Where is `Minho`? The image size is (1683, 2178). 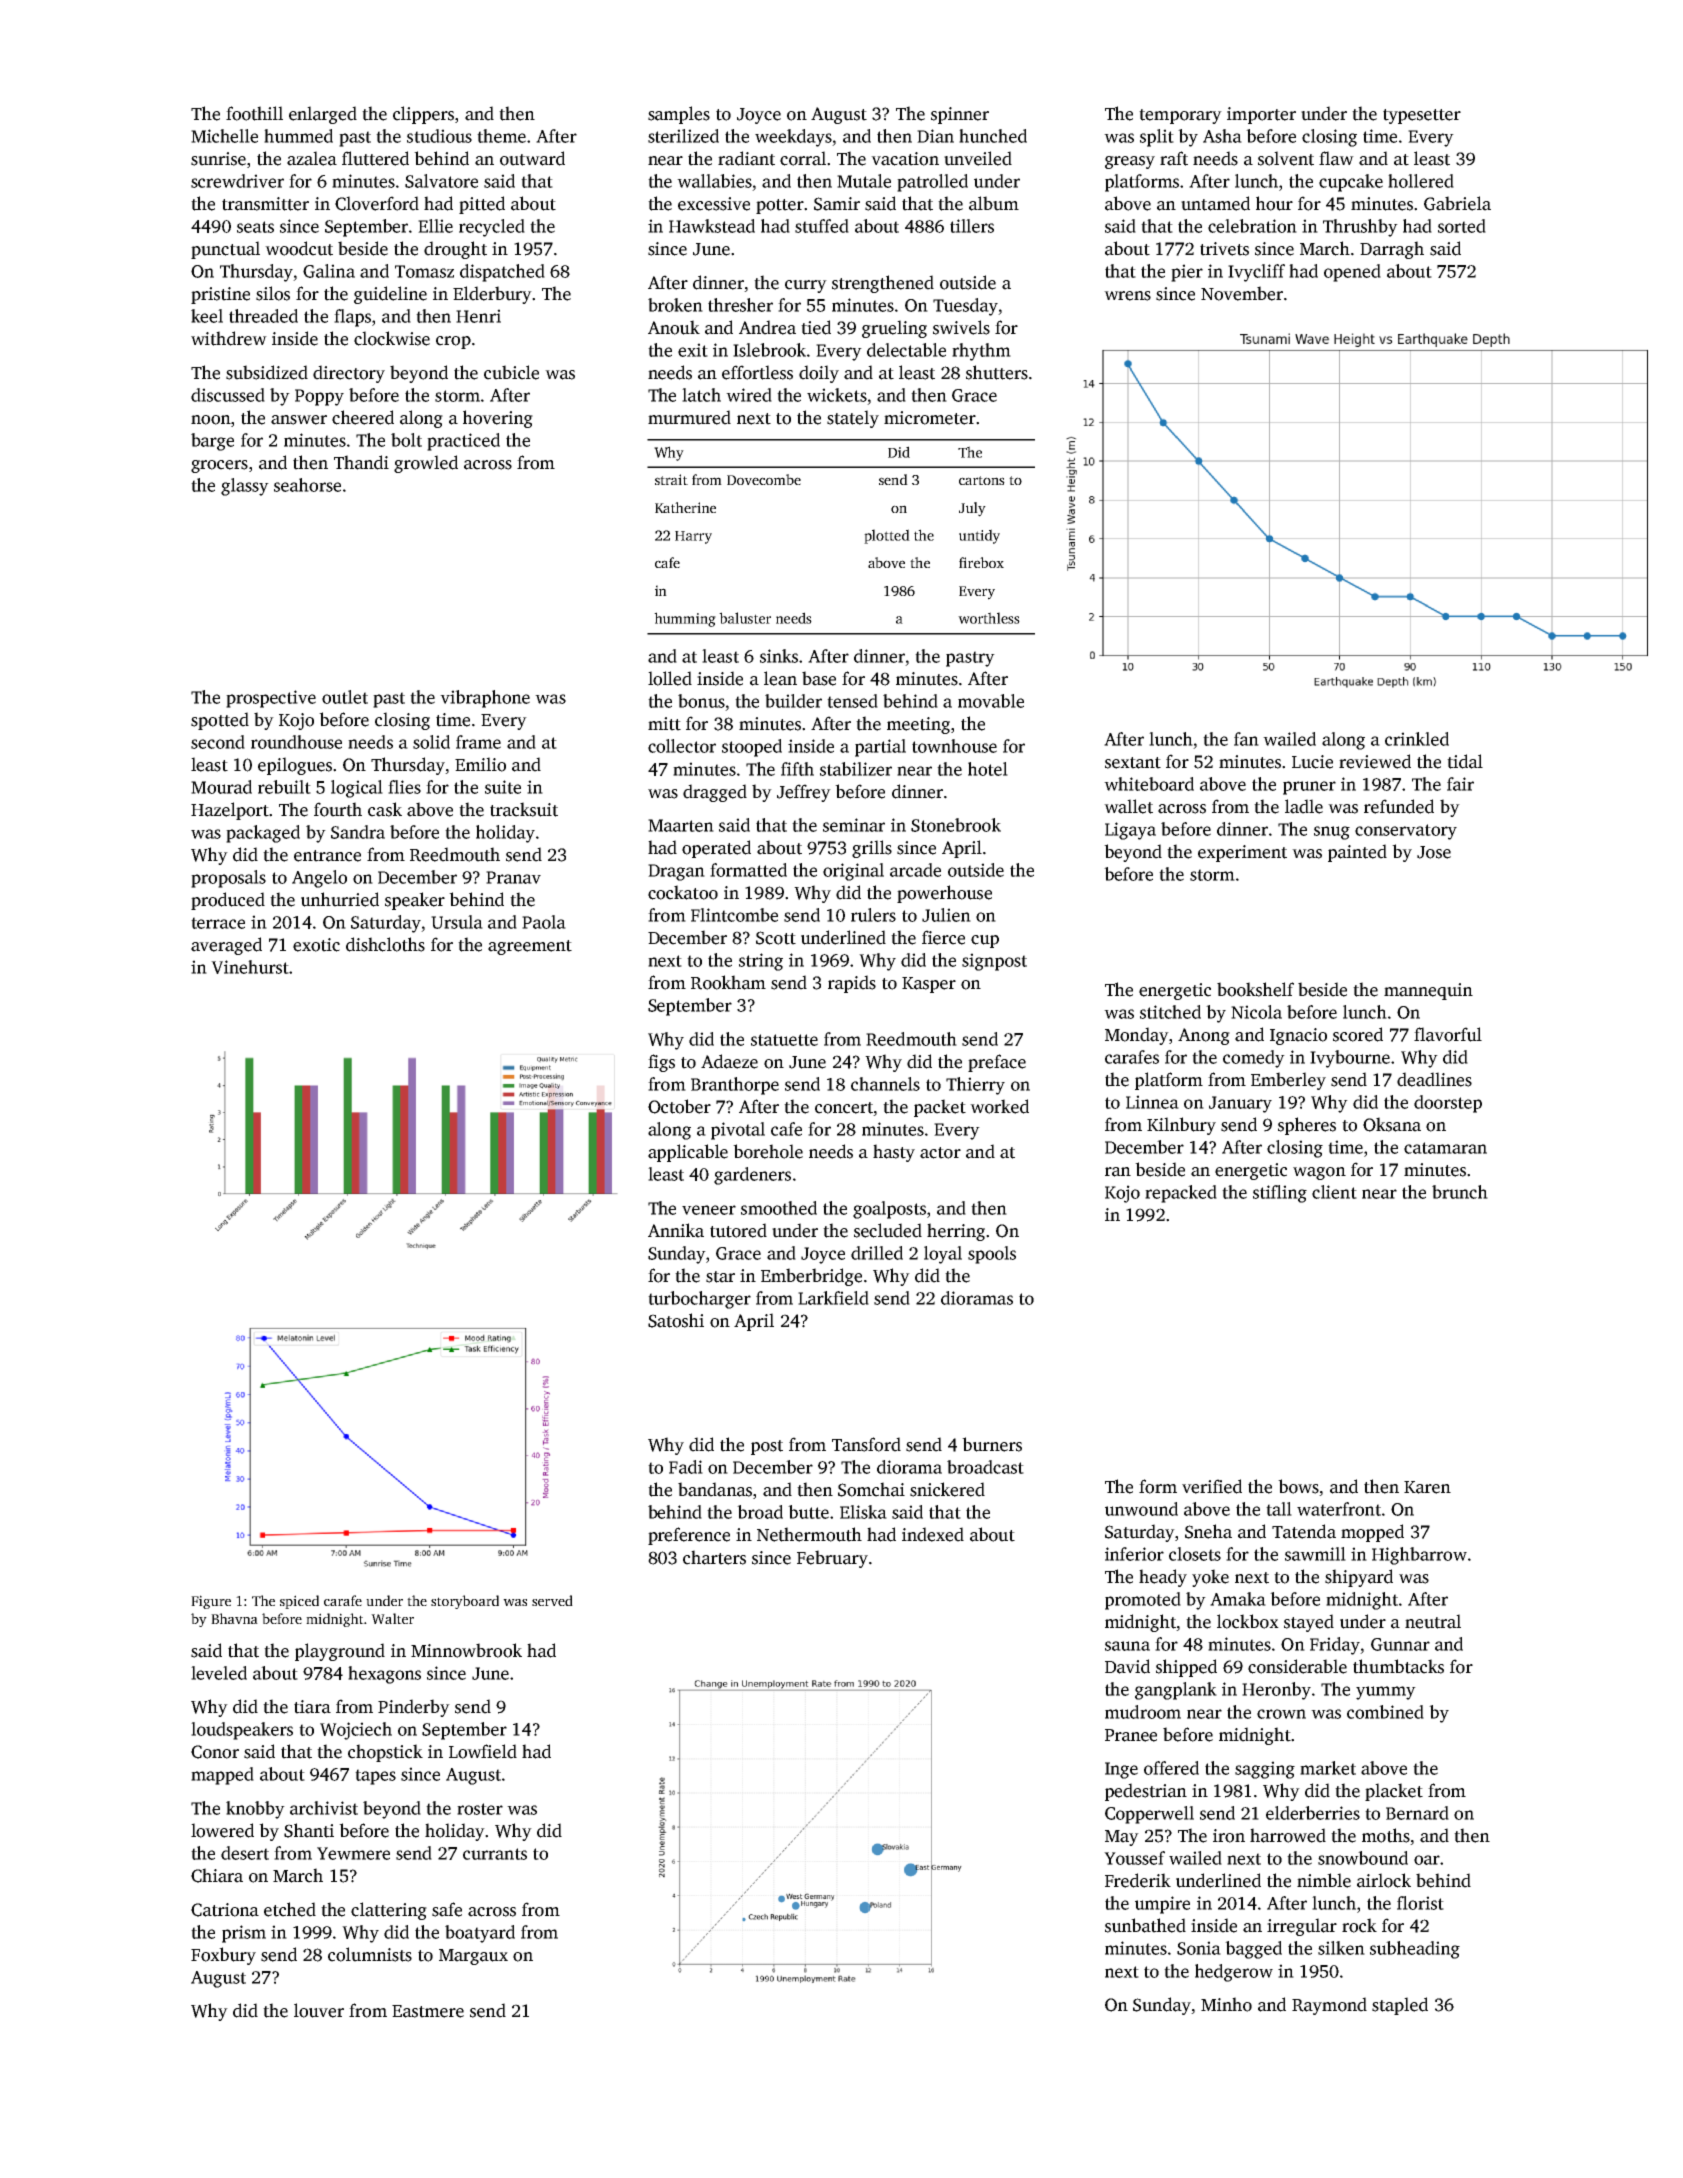
Minho is located at coordinates (1226, 2004).
